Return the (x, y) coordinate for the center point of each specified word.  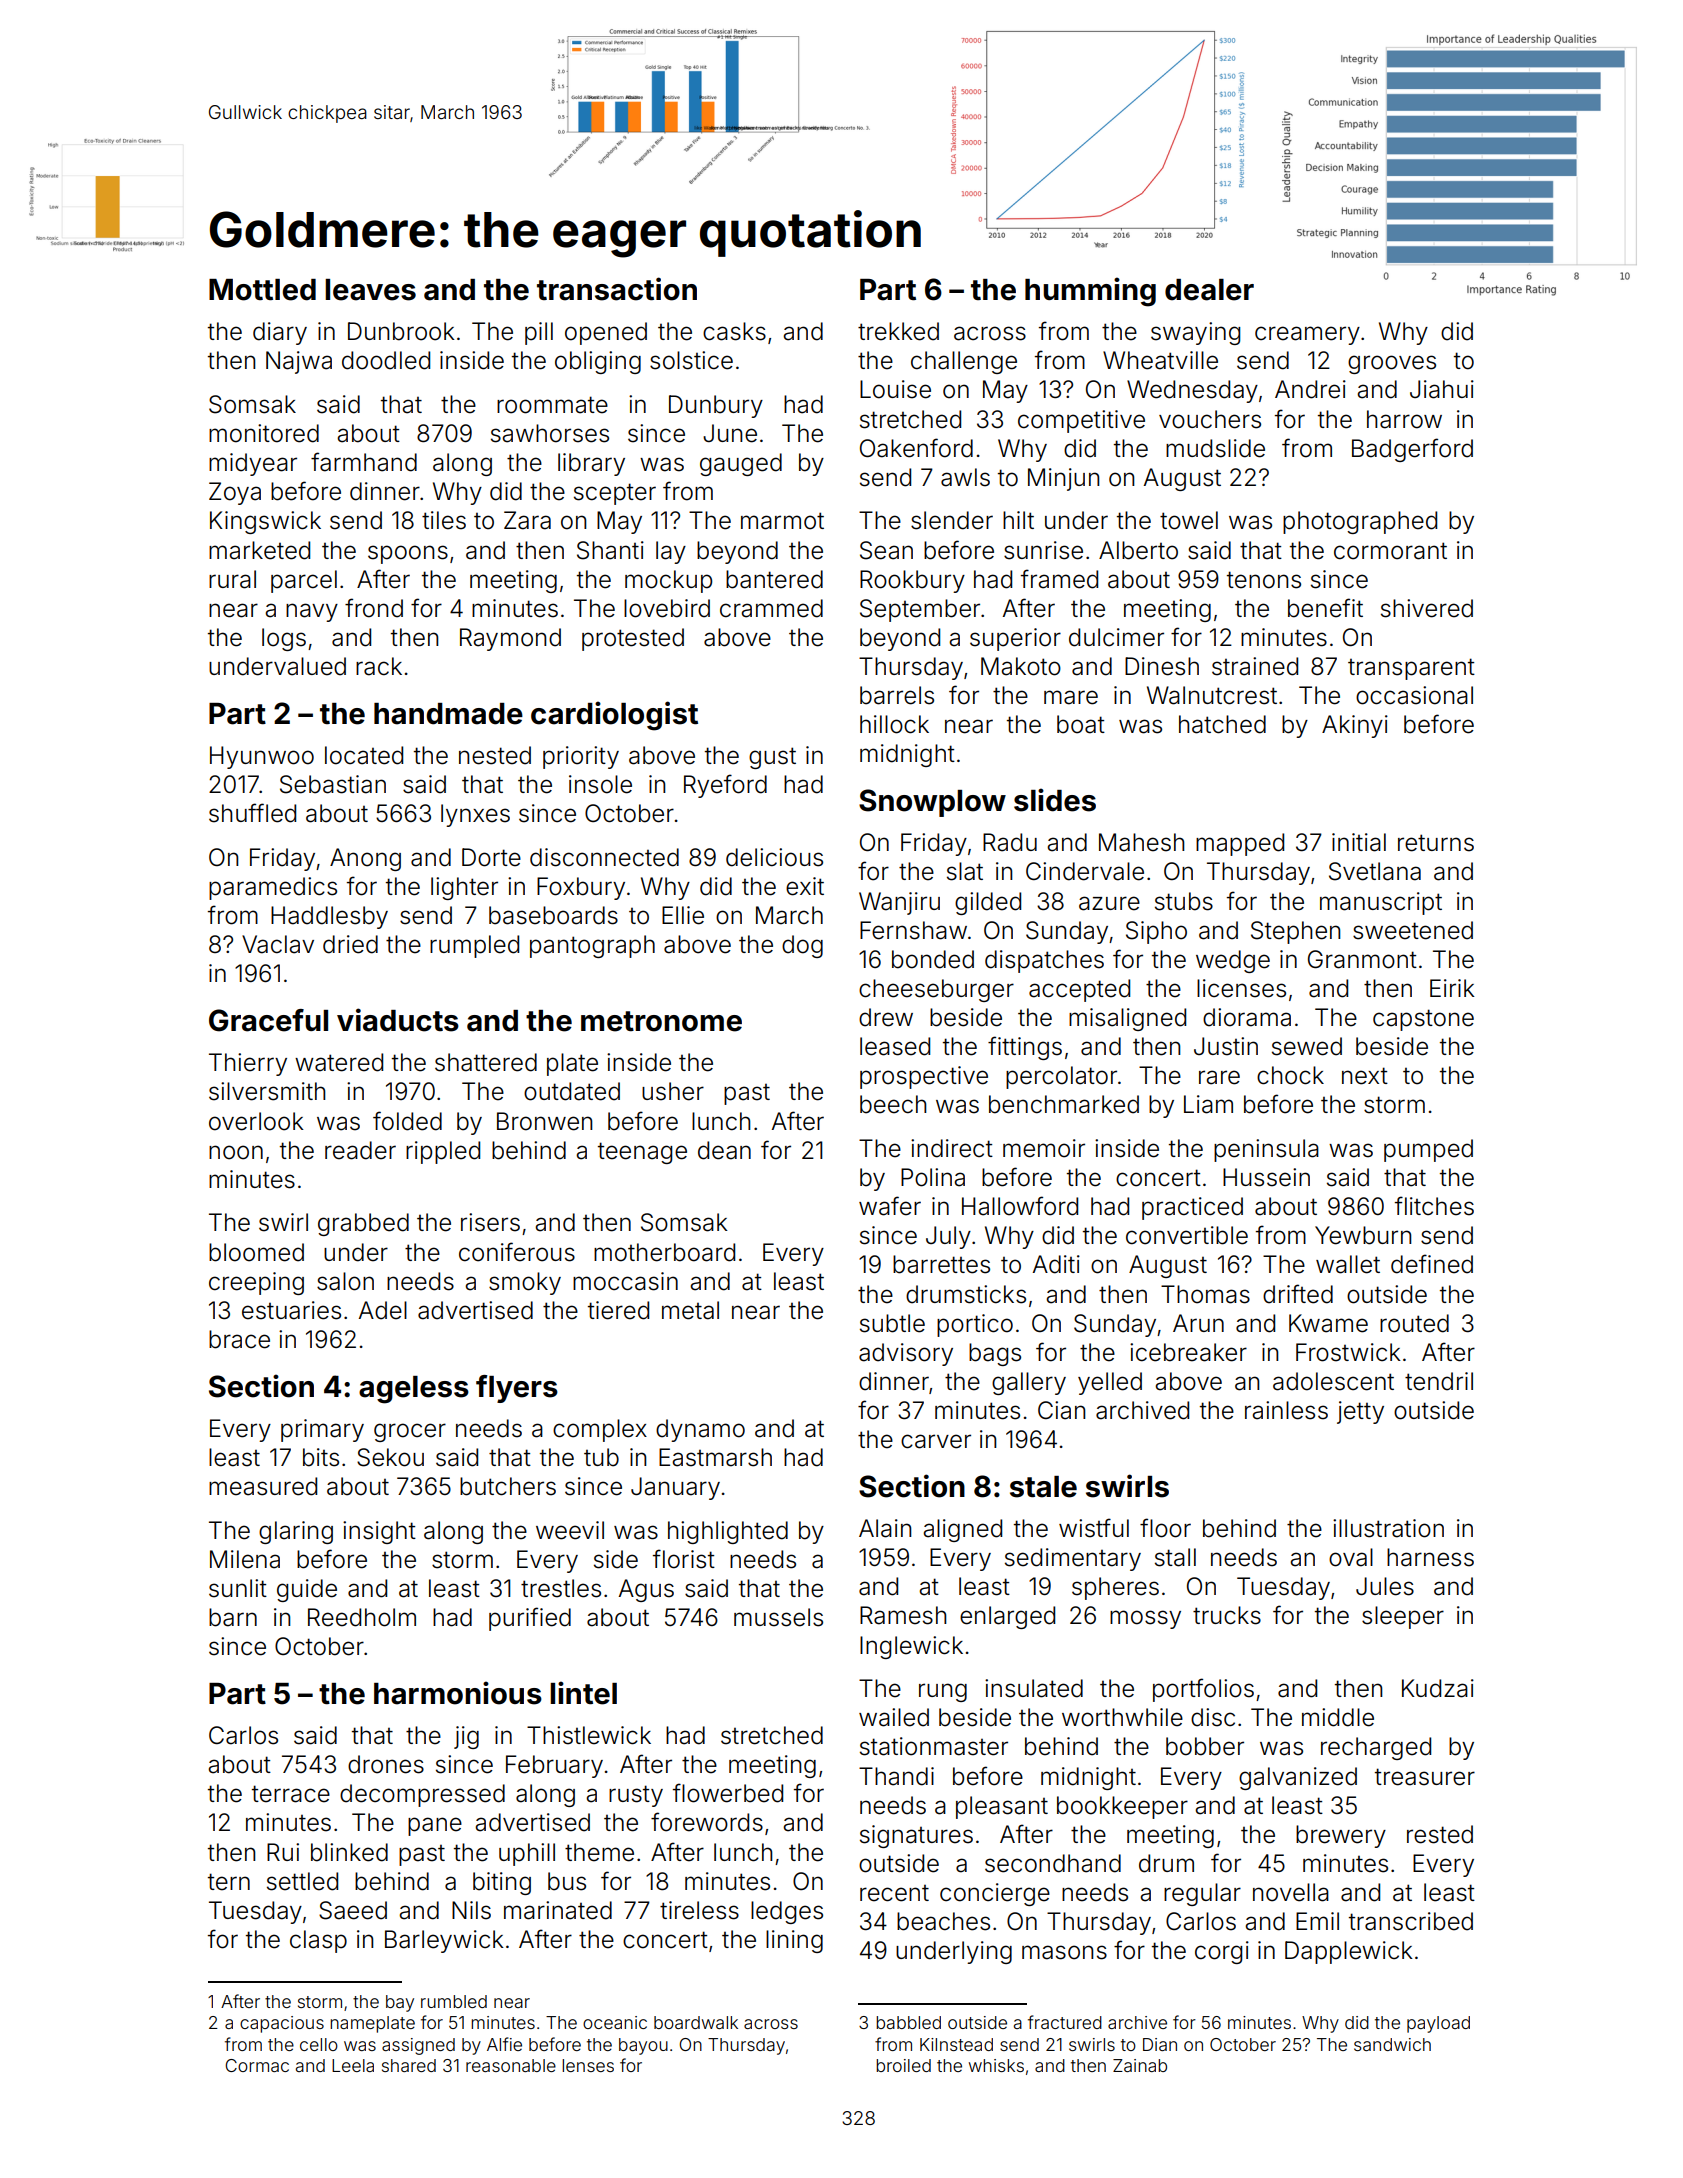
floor (1165, 1528)
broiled (903, 2065)
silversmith (267, 1091)
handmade (448, 714)
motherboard (664, 1252)
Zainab (1140, 2065)
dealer (1209, 290)
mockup (668, 581)
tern (229, 1882)
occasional (1414, 695)
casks (734, 331)
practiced (1192, 1208)
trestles (561, 1588)
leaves (370, 290)
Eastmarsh (715, 1457)
